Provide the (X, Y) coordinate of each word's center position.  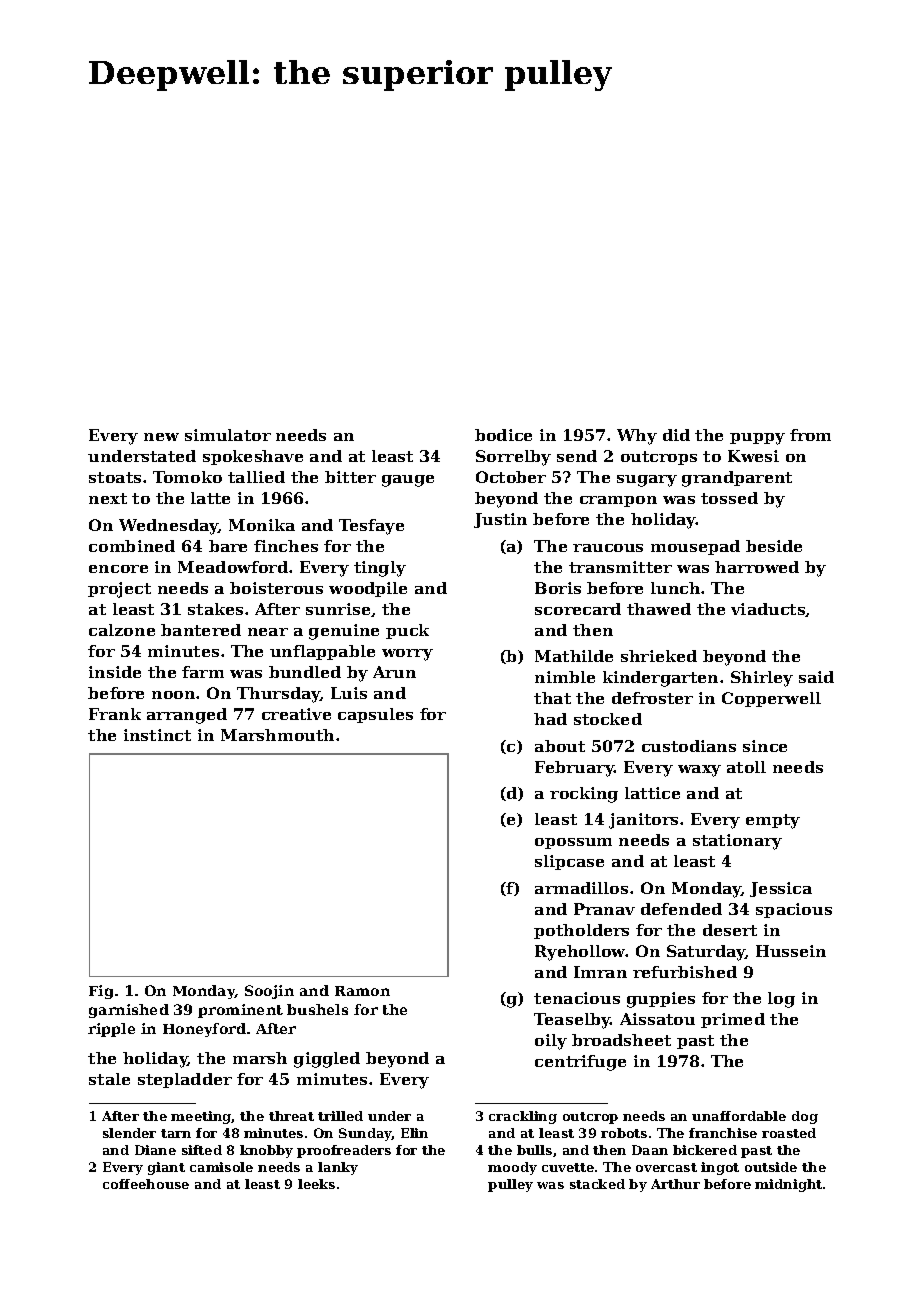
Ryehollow (580, 953)
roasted (789, 1133)
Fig (101, 992)
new (161, 437)
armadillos (581, 888)
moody (512, 1168)
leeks (316, 1184)
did (676, 435)
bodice (503, 435)
